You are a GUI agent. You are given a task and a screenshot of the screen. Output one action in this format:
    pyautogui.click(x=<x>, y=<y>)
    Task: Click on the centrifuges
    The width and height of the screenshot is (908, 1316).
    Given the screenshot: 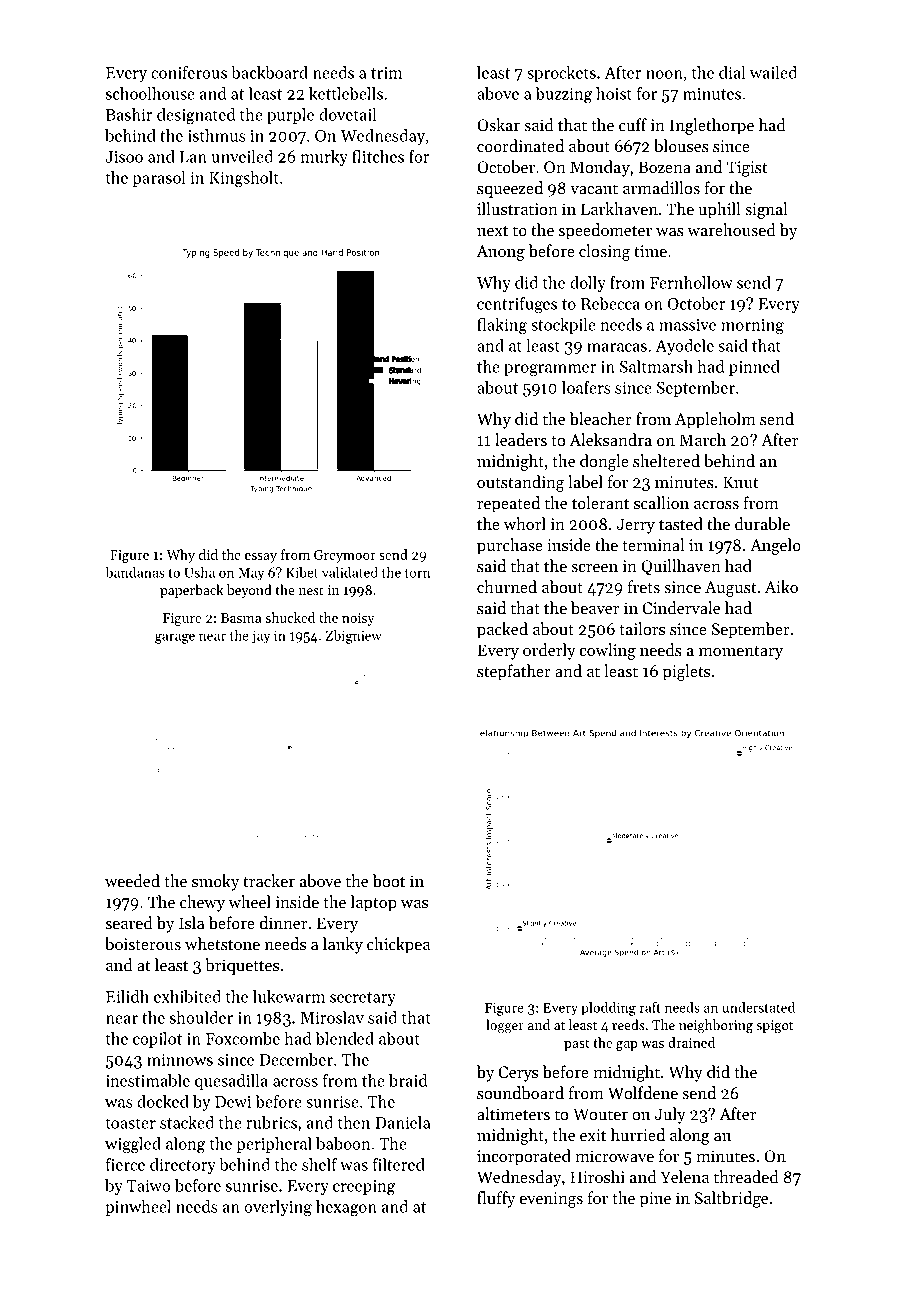 What is the action you would take?
    pyautogui.click(x=517, y=305)
